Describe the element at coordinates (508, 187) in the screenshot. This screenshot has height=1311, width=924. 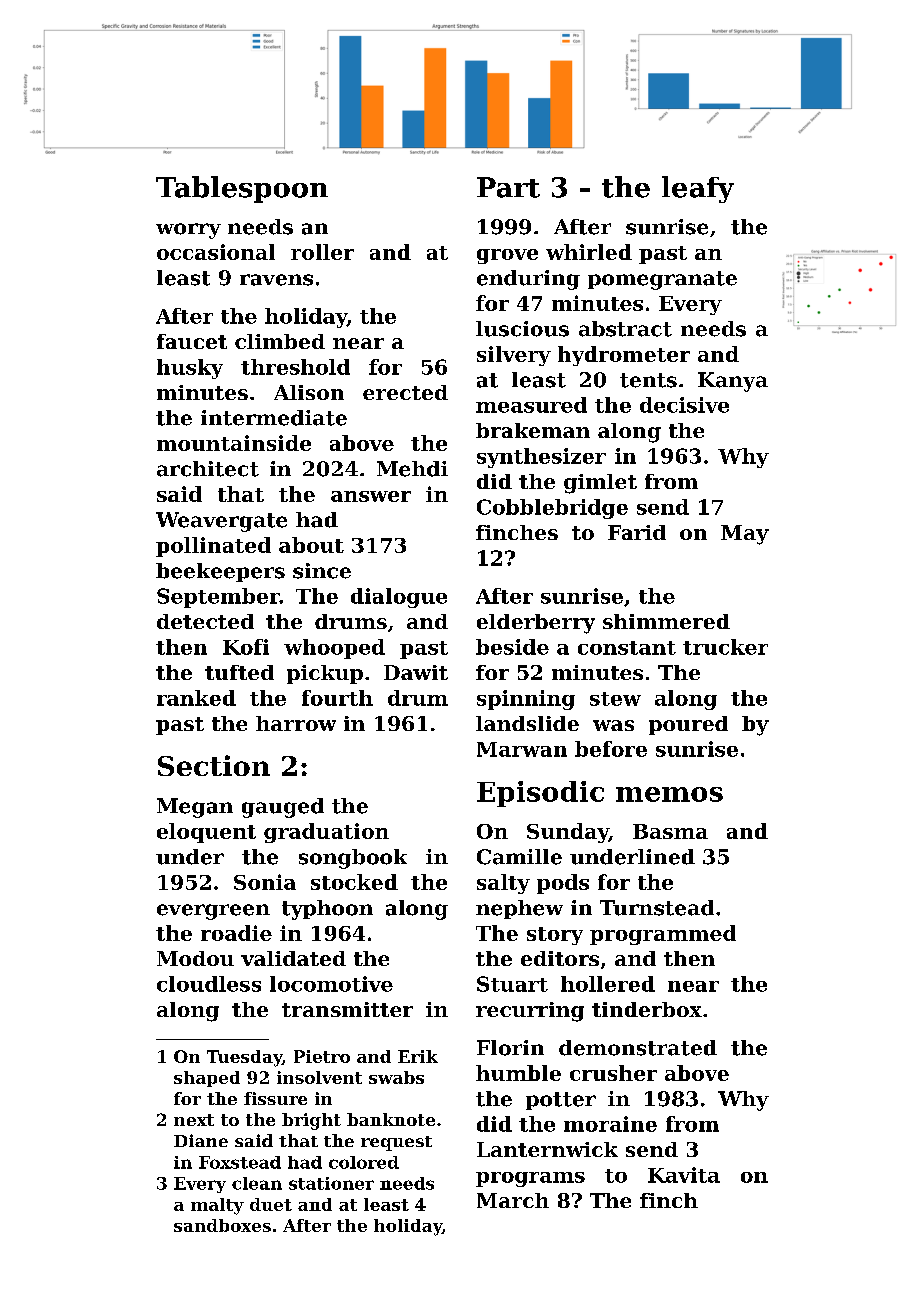
I see `Part` at that location.
